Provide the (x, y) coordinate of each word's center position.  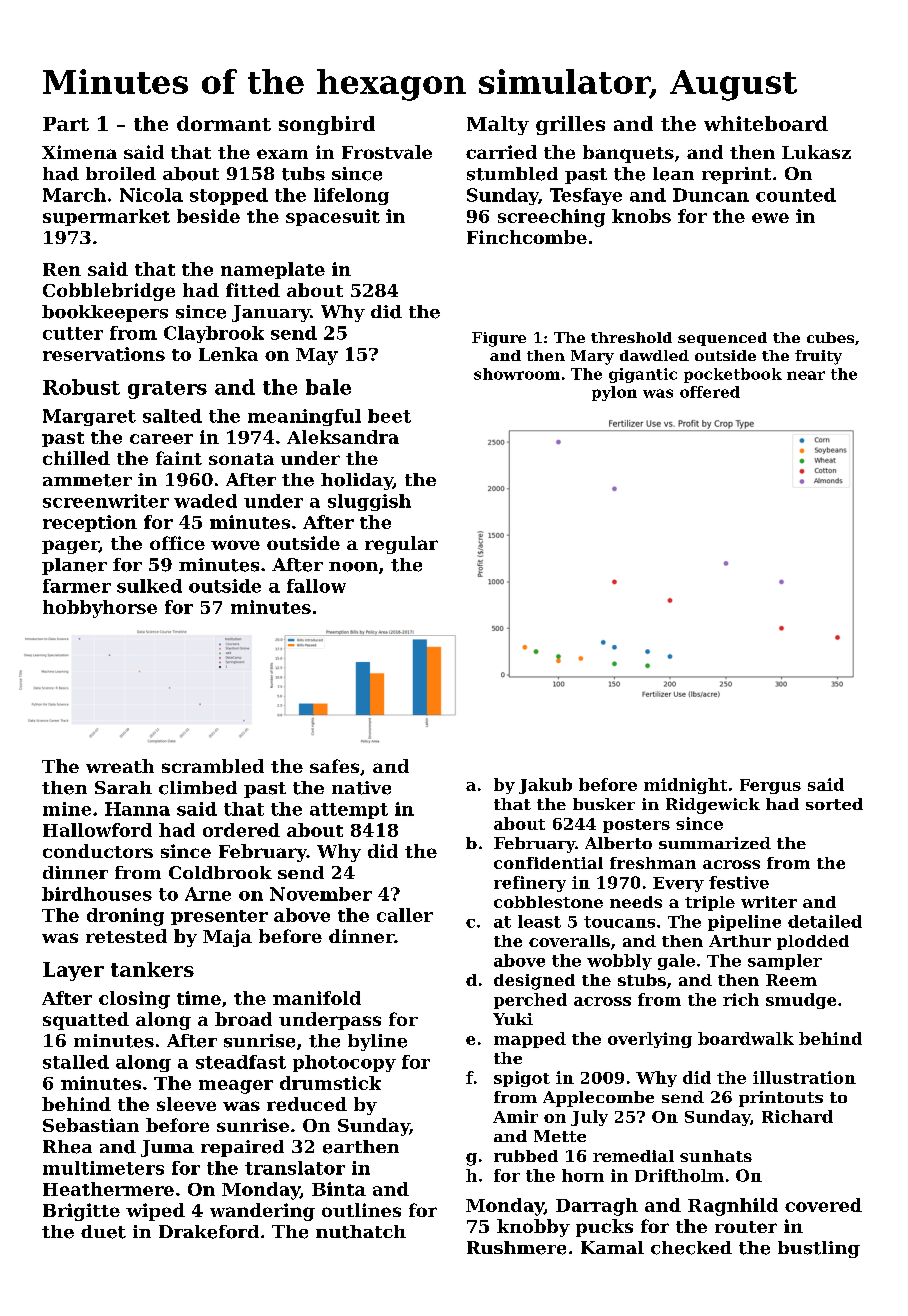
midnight (685, 786)
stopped (229, 196)
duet (103, 1232)
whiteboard (766, 123)
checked (691, 1248)
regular (401, 545)
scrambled (213, 766)
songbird (327, 125)
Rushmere (516, 1248)
